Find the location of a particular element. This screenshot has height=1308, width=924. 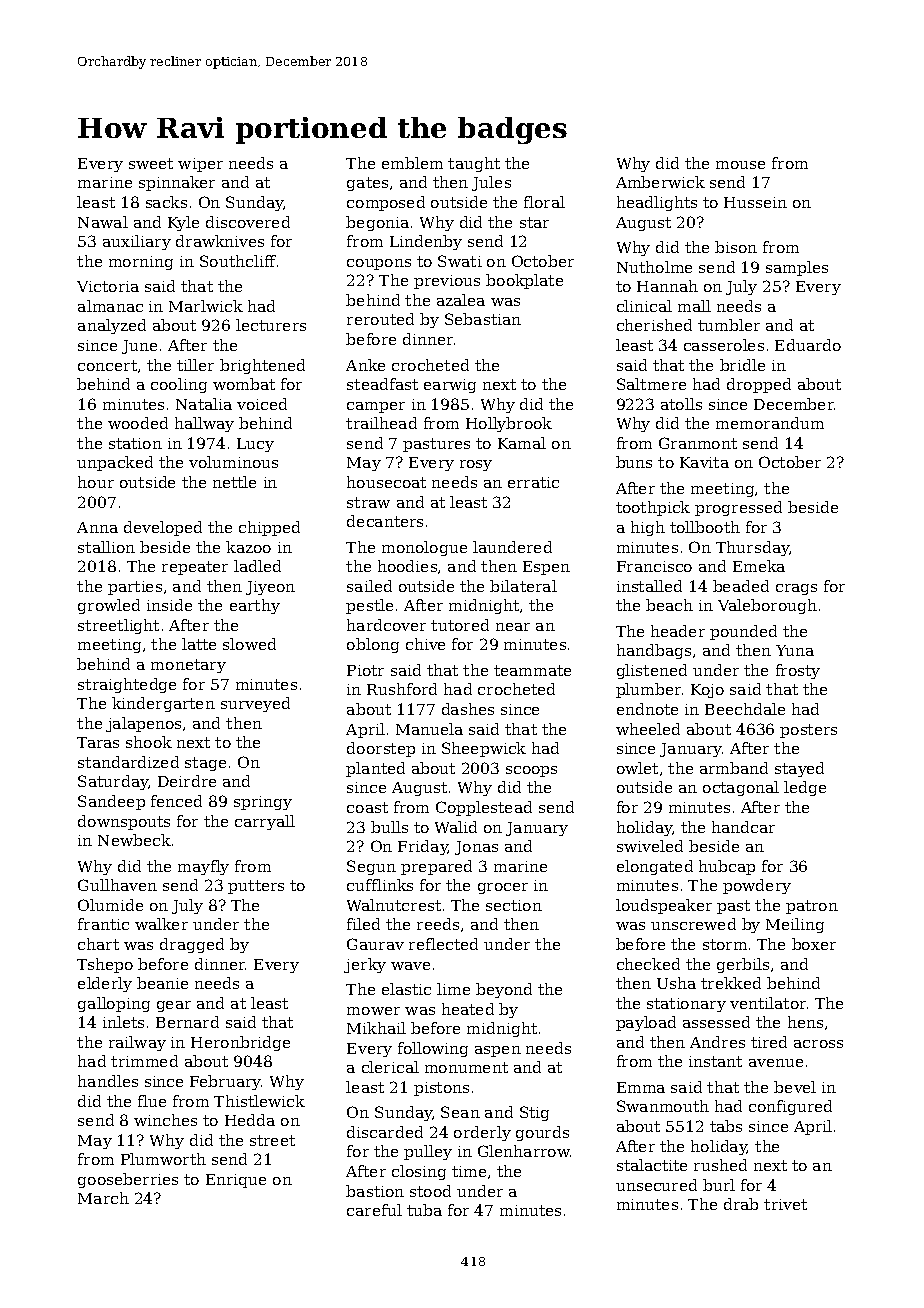

Hussein is located at coordinates (755, 202).
